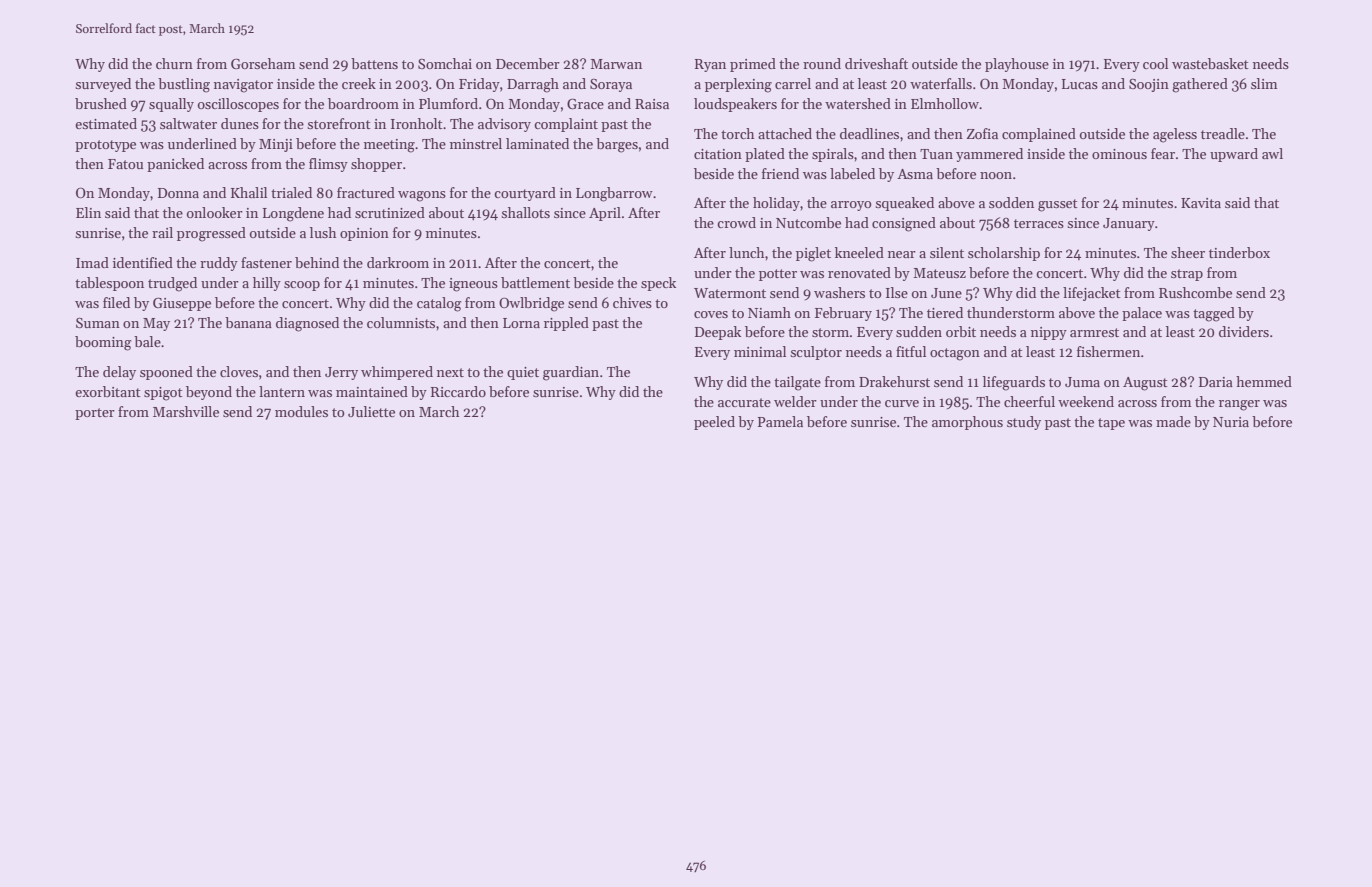 Image resolution: width=1372 pixels, height=887 pixels. Describe the element at coordinates (765, 155) in the image. I see `plated` at that location.
